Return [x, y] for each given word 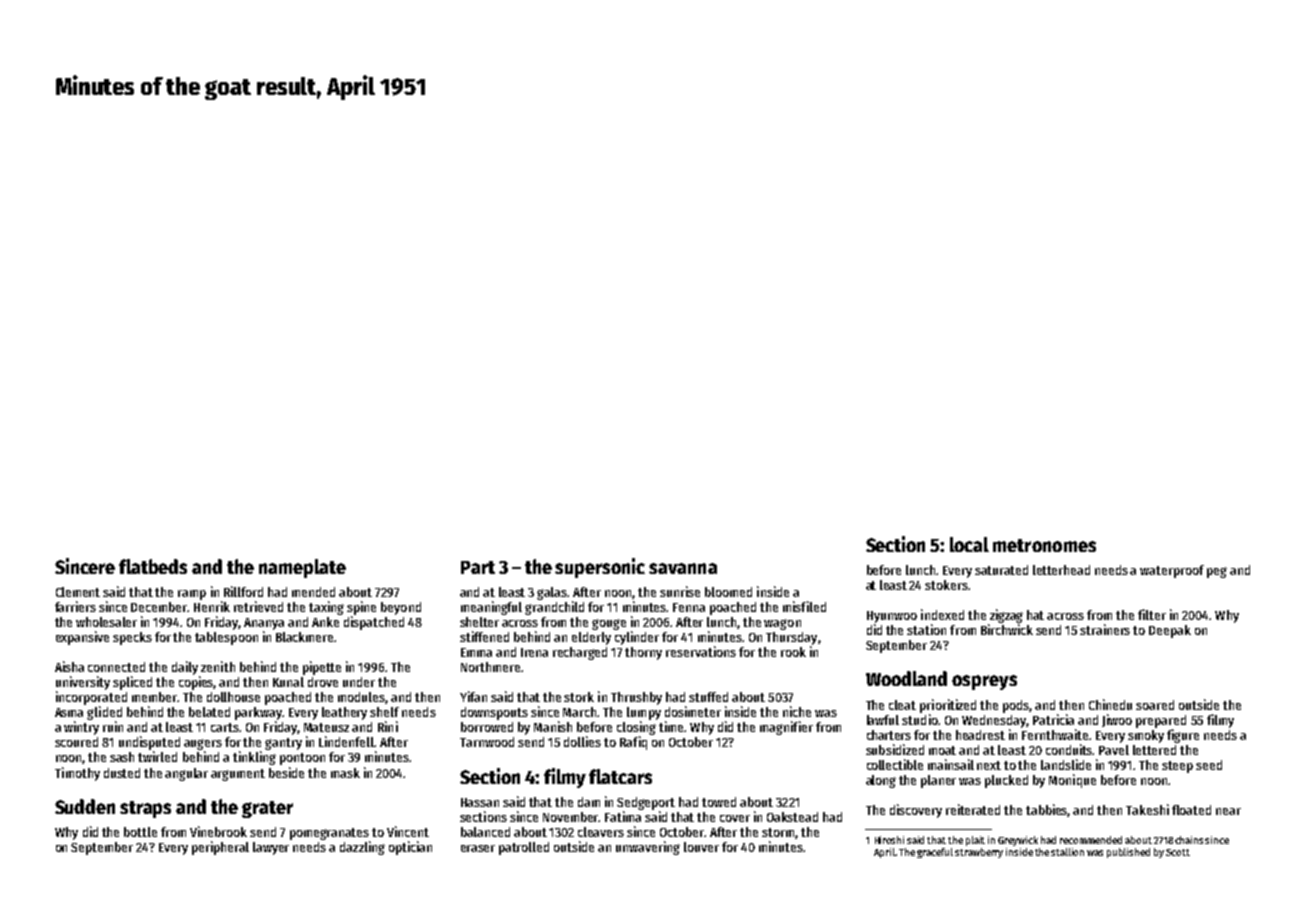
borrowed [487, 727]
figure [1183, 736]
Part [478, 567]
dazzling [362, 848]
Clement [78, 592]
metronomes [1044, 545]
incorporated [91, 698]
